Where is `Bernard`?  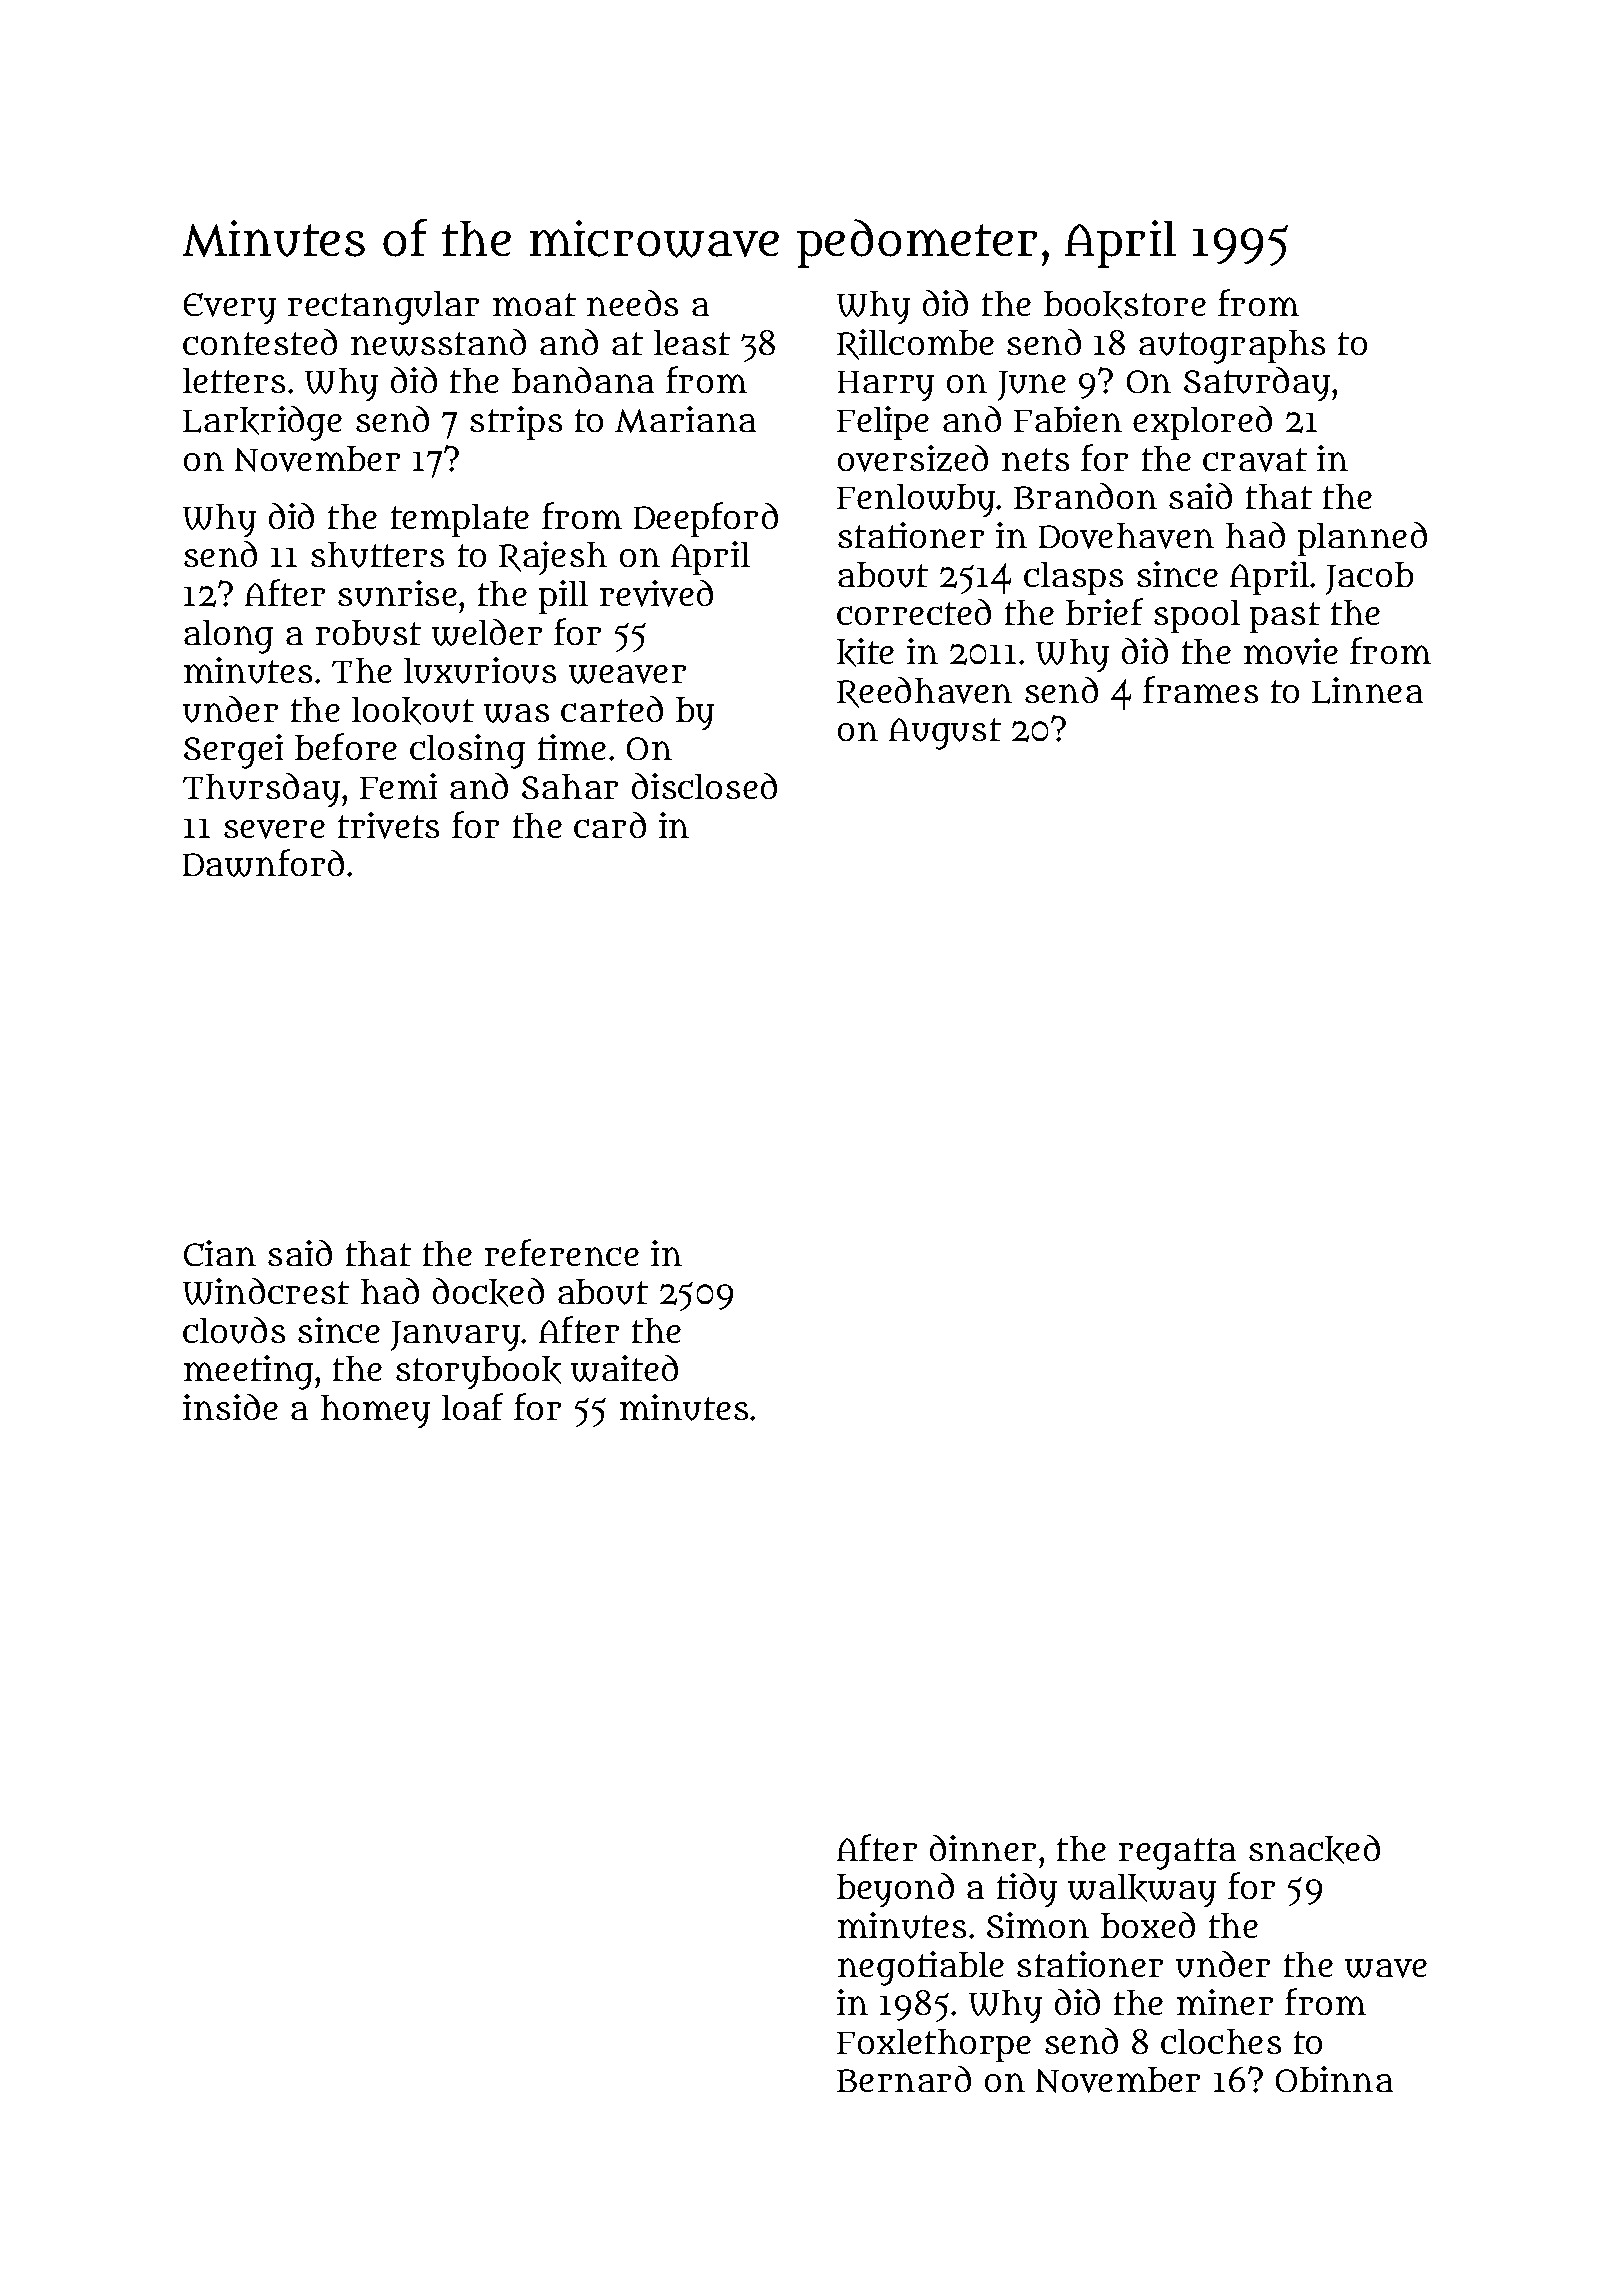 Bernard is located at coordinates (904, 2079).
